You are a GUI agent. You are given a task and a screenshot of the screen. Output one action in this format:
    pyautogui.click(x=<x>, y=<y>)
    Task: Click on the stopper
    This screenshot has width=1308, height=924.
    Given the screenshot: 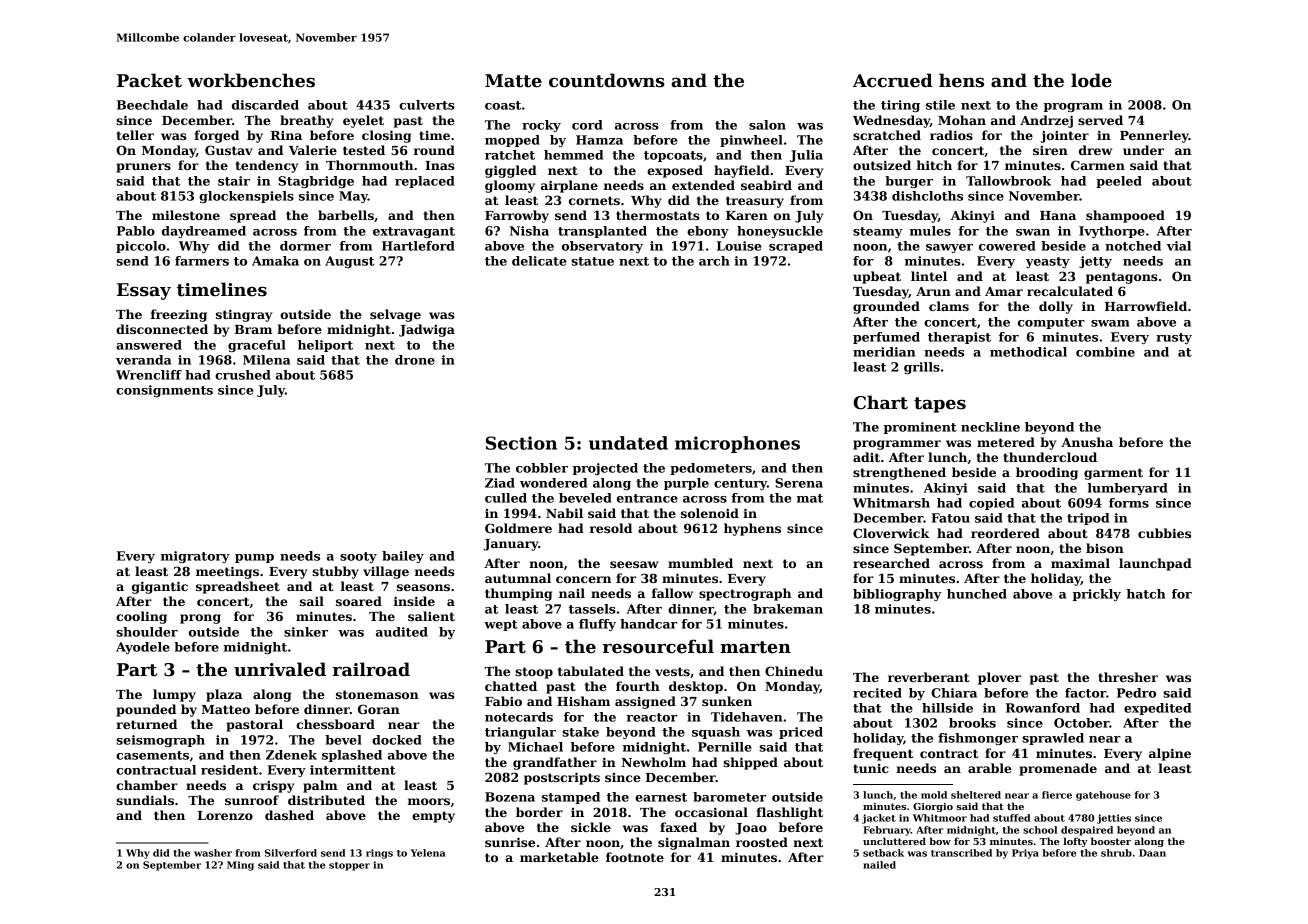 What is the action you would take?
    pyautogui.click(x=349, y=866)
